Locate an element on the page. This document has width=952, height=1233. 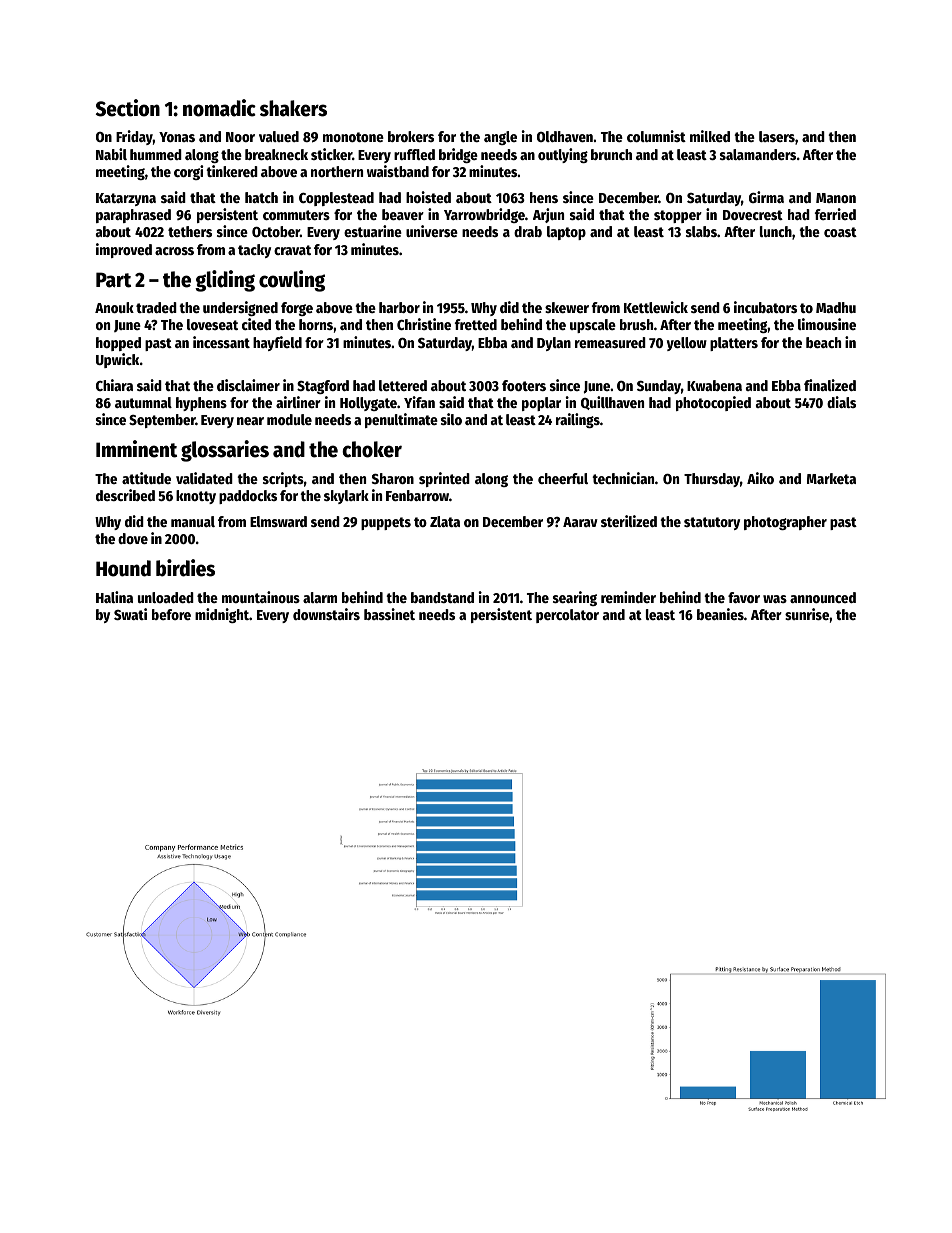
lunch is located at coordinates (776, 231).
